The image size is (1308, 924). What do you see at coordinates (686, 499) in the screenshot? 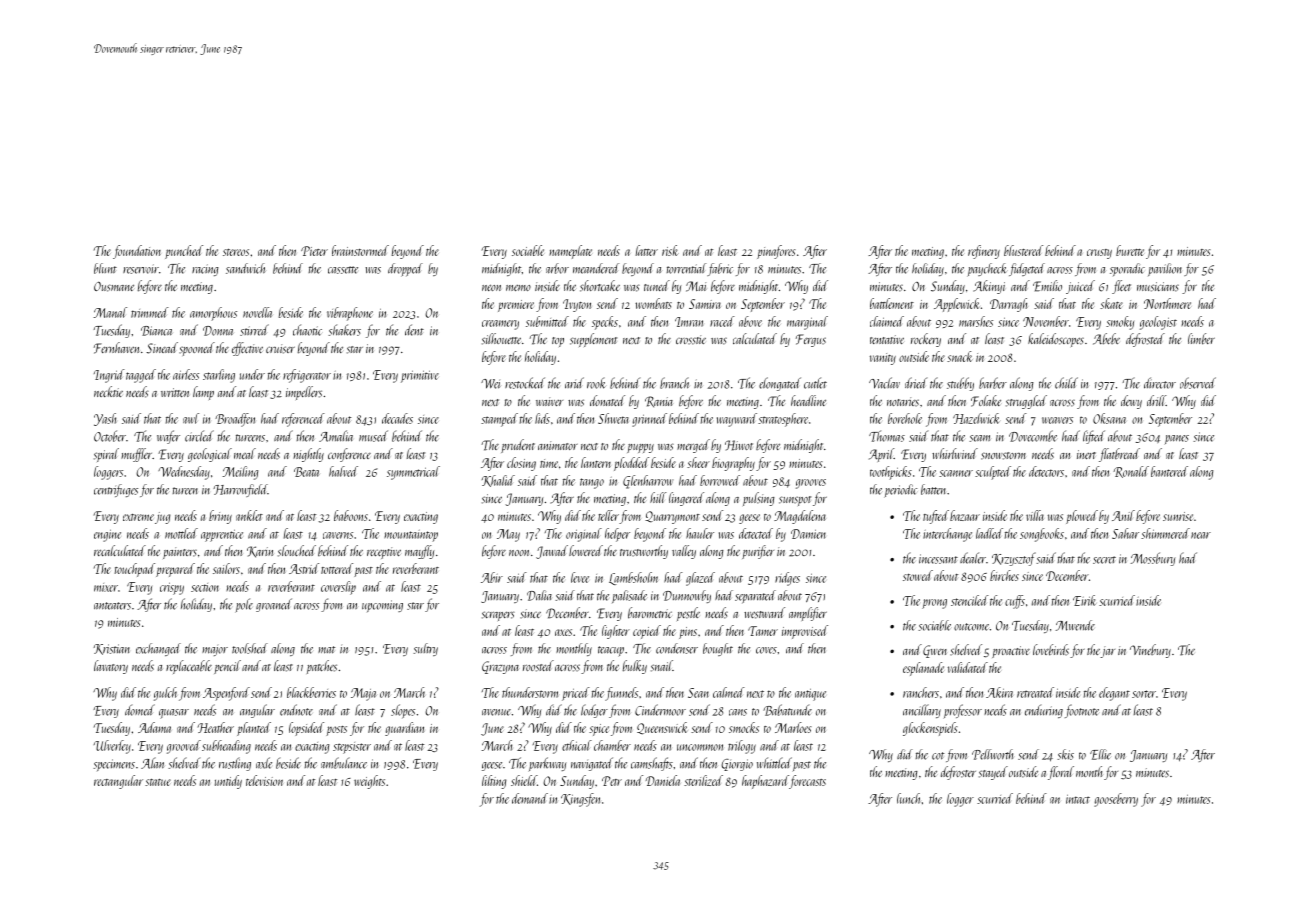
I see `lingered` at bounding box center [686, 499].
